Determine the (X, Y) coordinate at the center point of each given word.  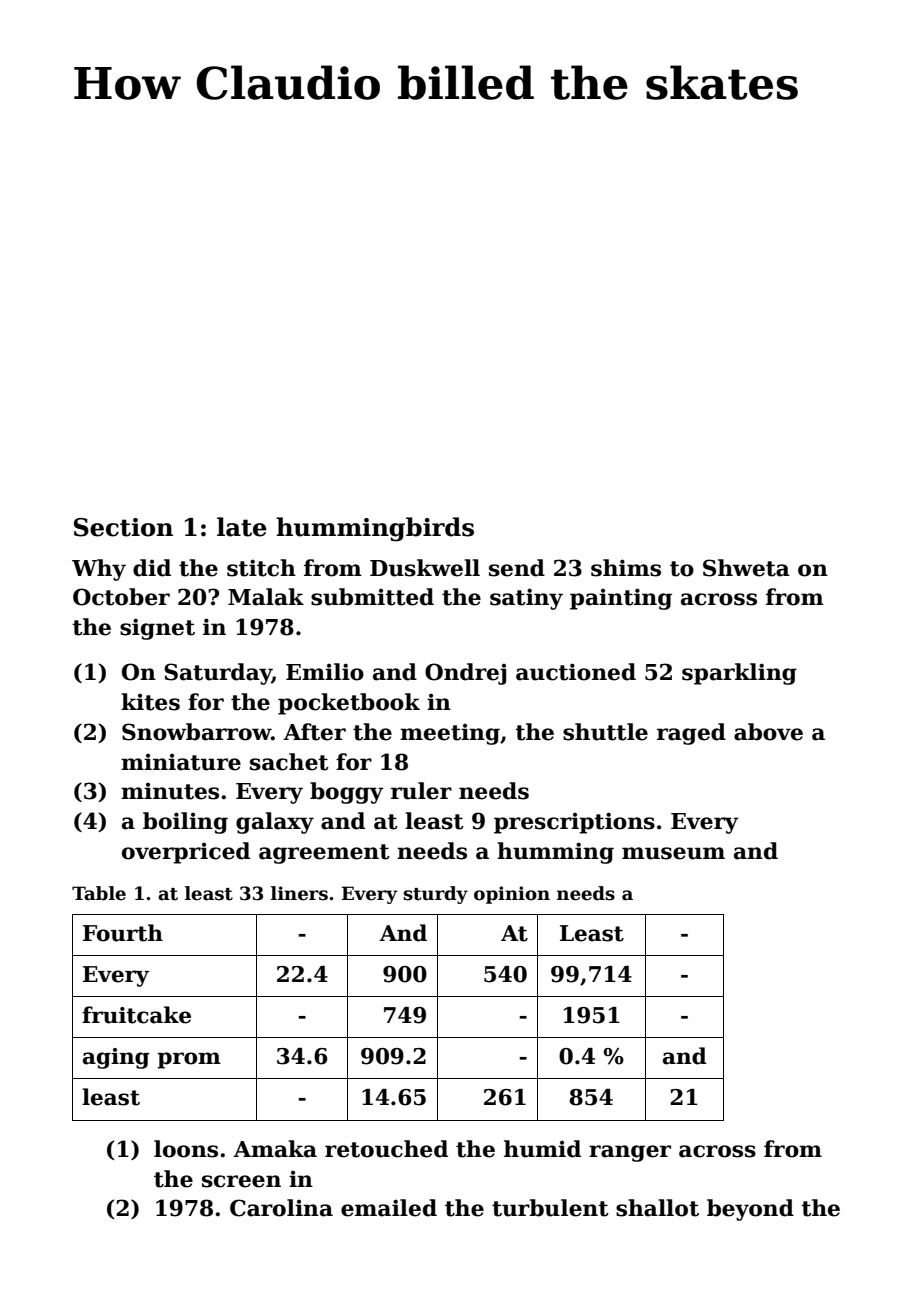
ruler (421, 791)
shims (626, 568)
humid (542, 1149)
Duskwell (425, 568)
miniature (181, 762)
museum (673, 853)
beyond (750, 1210)
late (242, 527)
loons (186, 1149)
